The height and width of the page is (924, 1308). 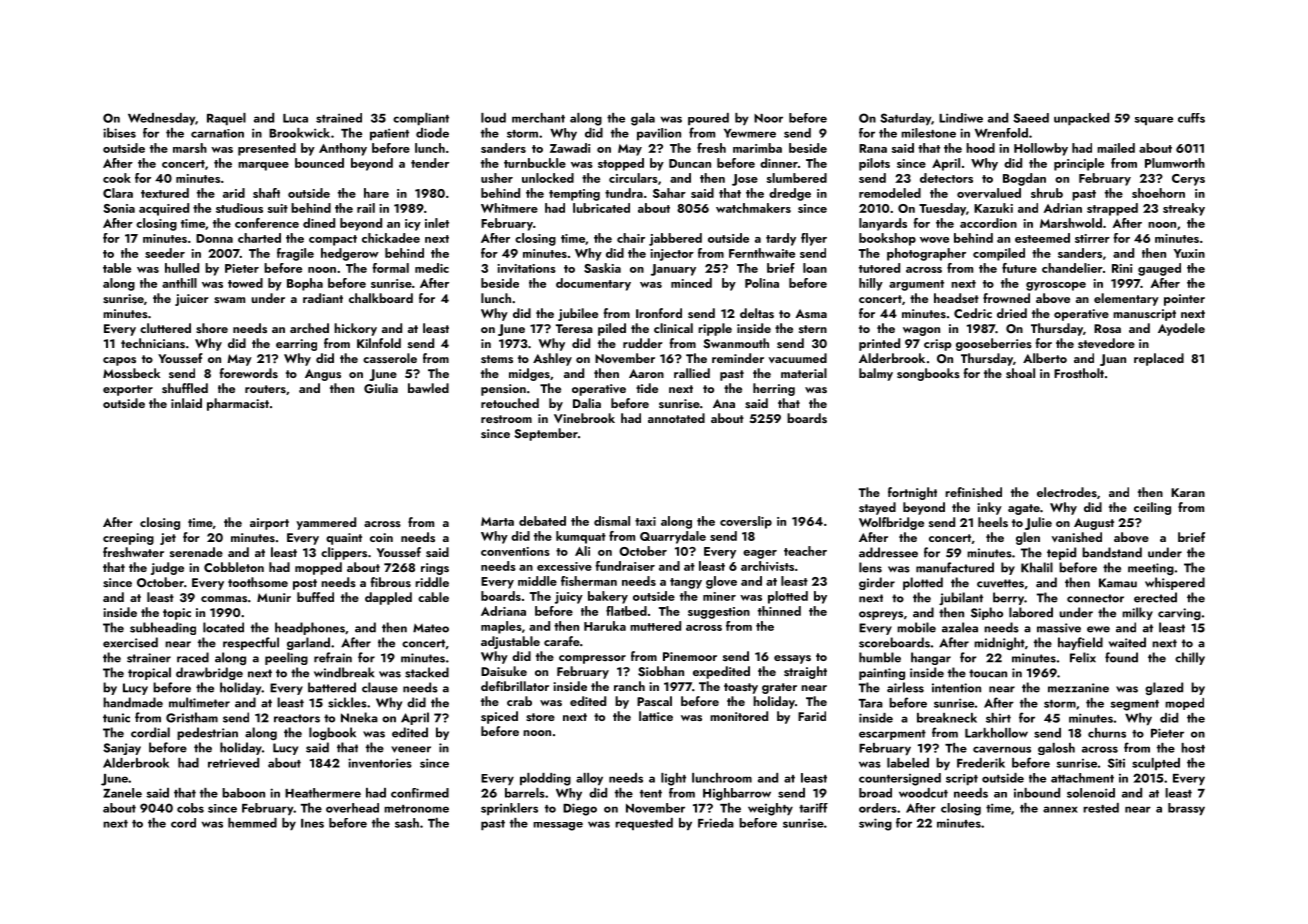 What do you see at coordinates (790, 194) in the page?
I see `dredge` at bounding box center [790, 194].
